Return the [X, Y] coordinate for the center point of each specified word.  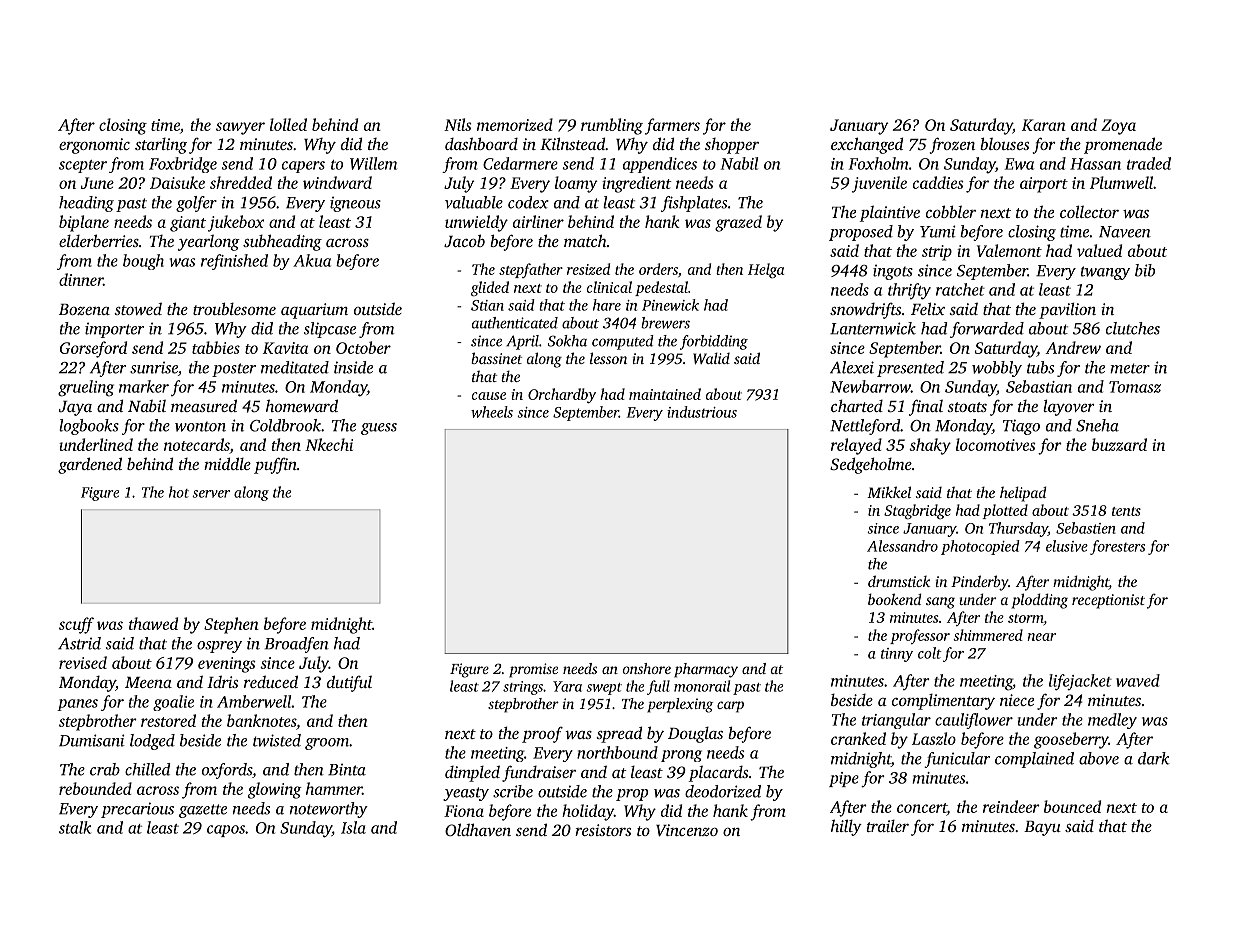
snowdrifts [865, 311]
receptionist [1108, 601]
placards [718, 774]
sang [940, 603]
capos [226, 831]
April [522, 342]
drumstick [899, 581]
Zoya [1118, 127]
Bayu [1042, 828]
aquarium [314, 311]
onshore [647, 668]
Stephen [231, 625]
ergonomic [94, 146]
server [211, 494]
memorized [515, 124]
